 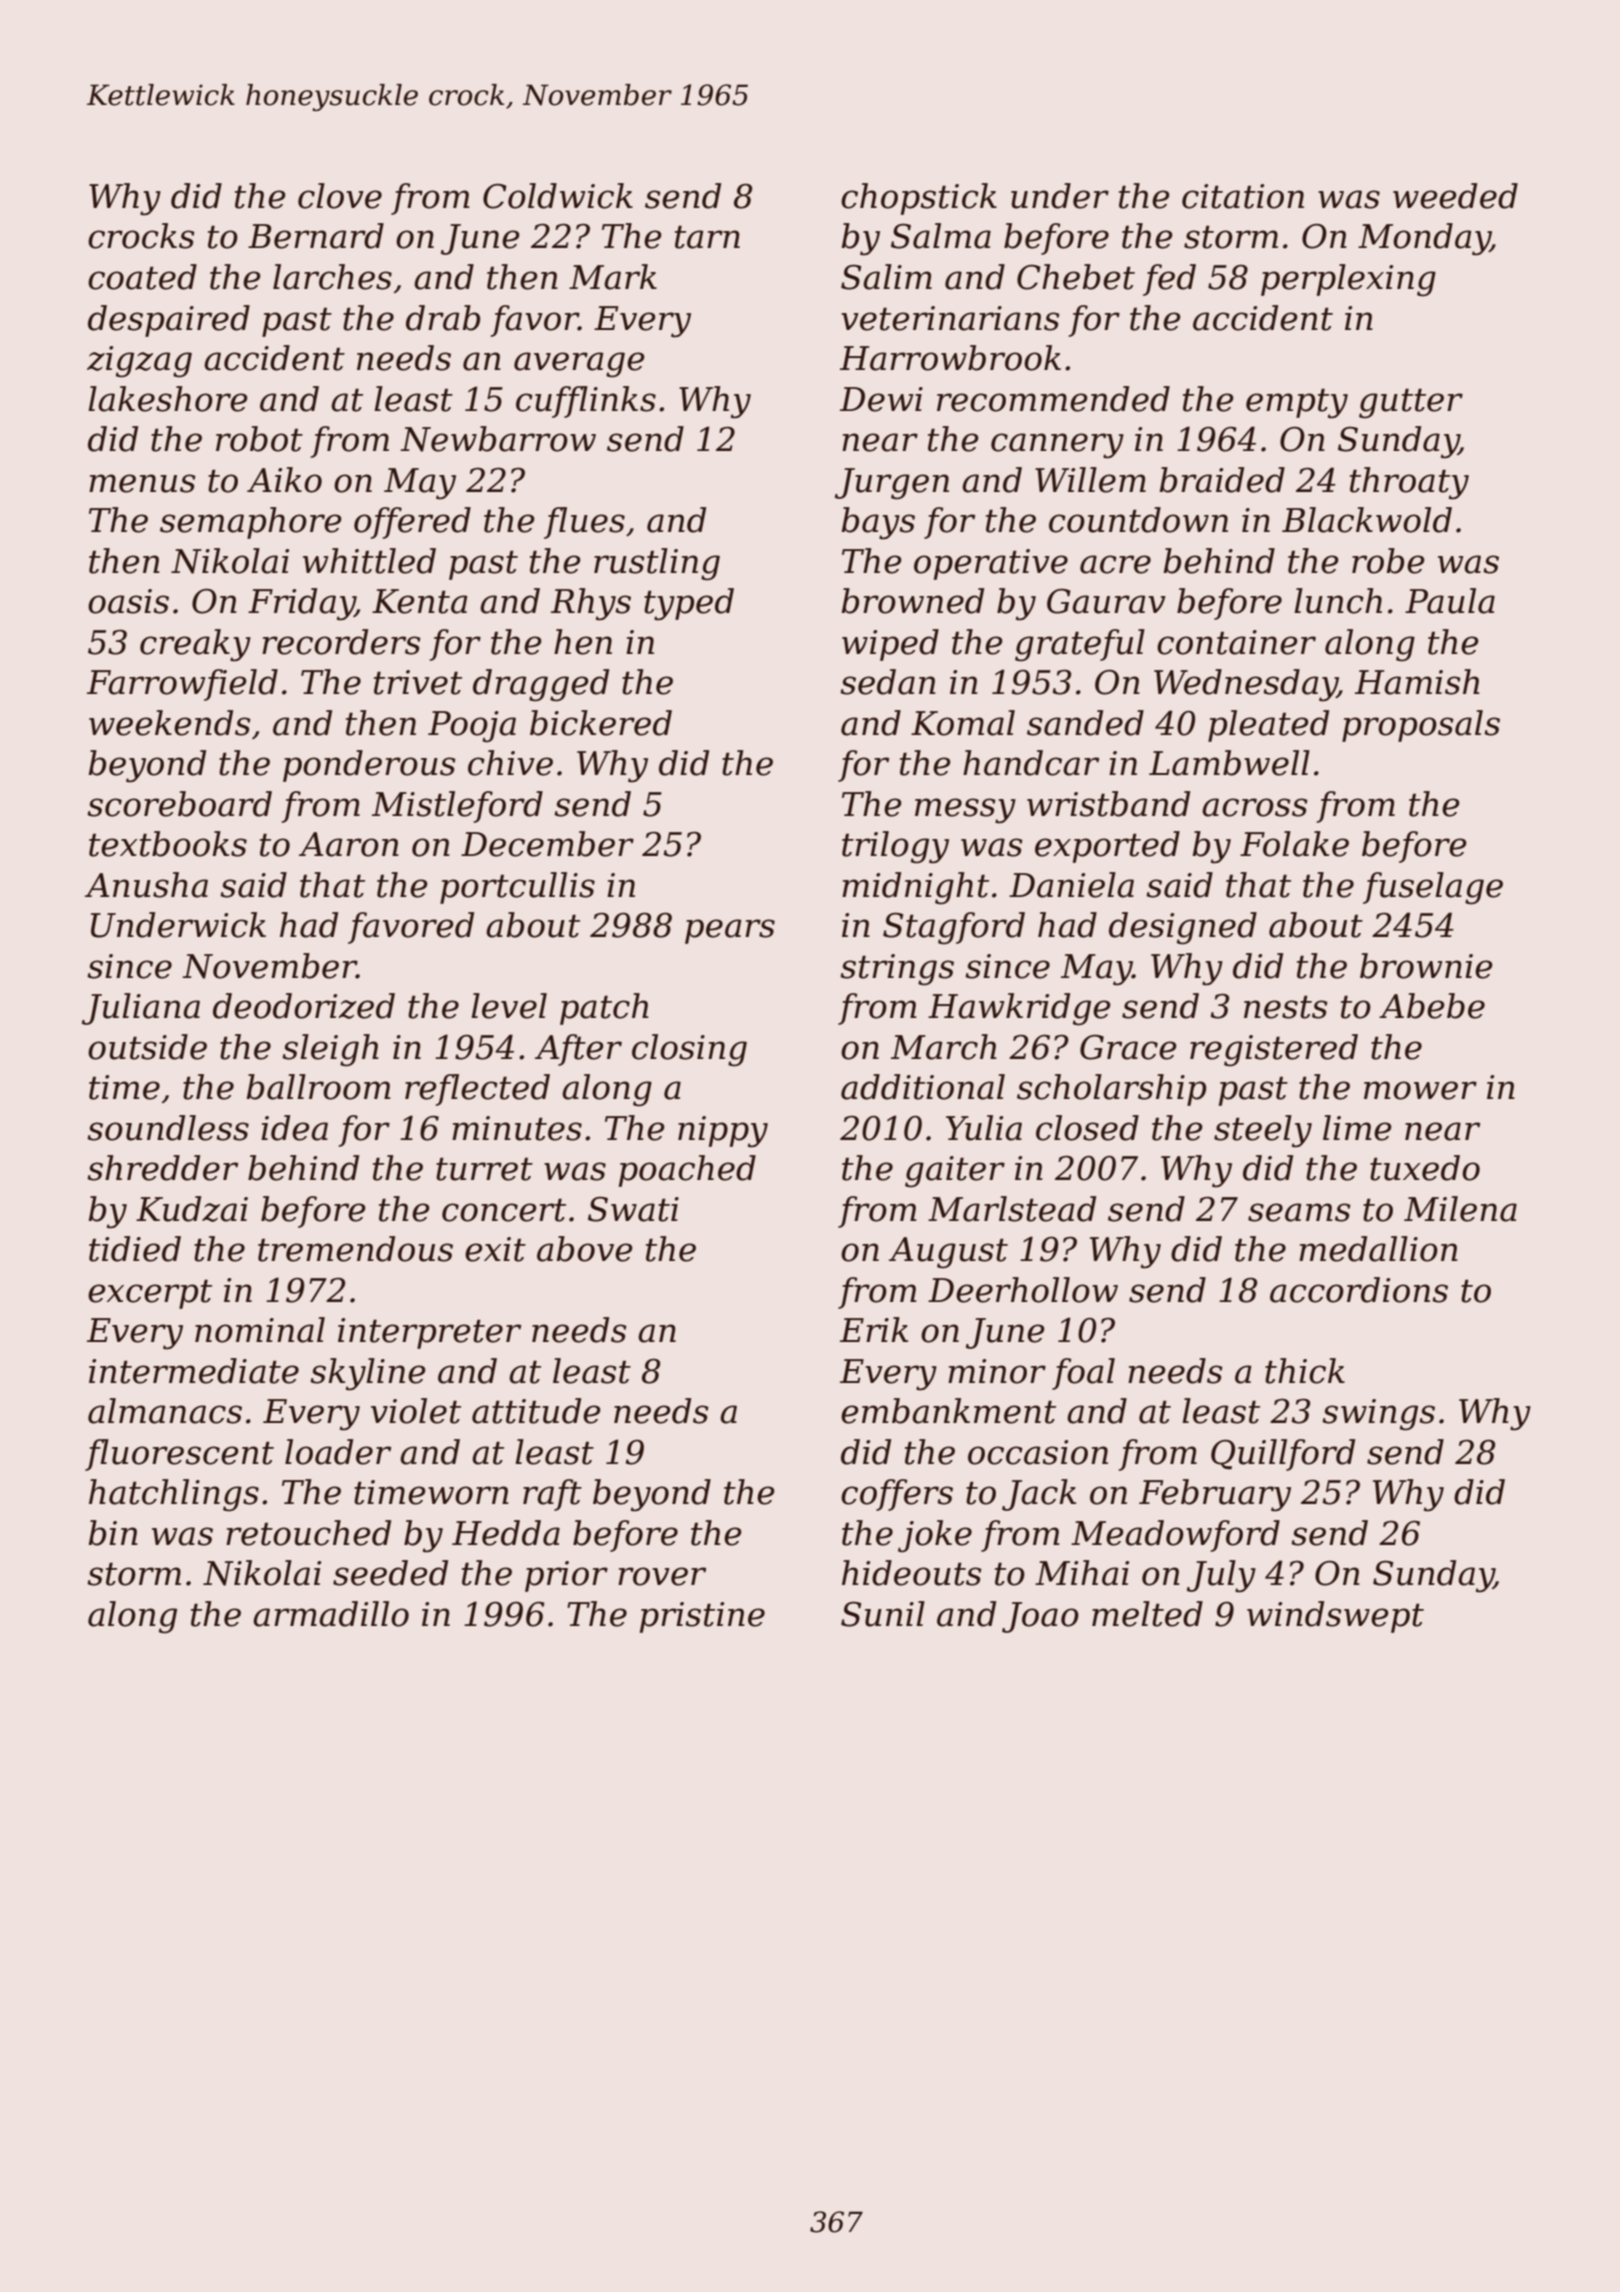 I want to click on closing, so click(x=689, y=1050).
